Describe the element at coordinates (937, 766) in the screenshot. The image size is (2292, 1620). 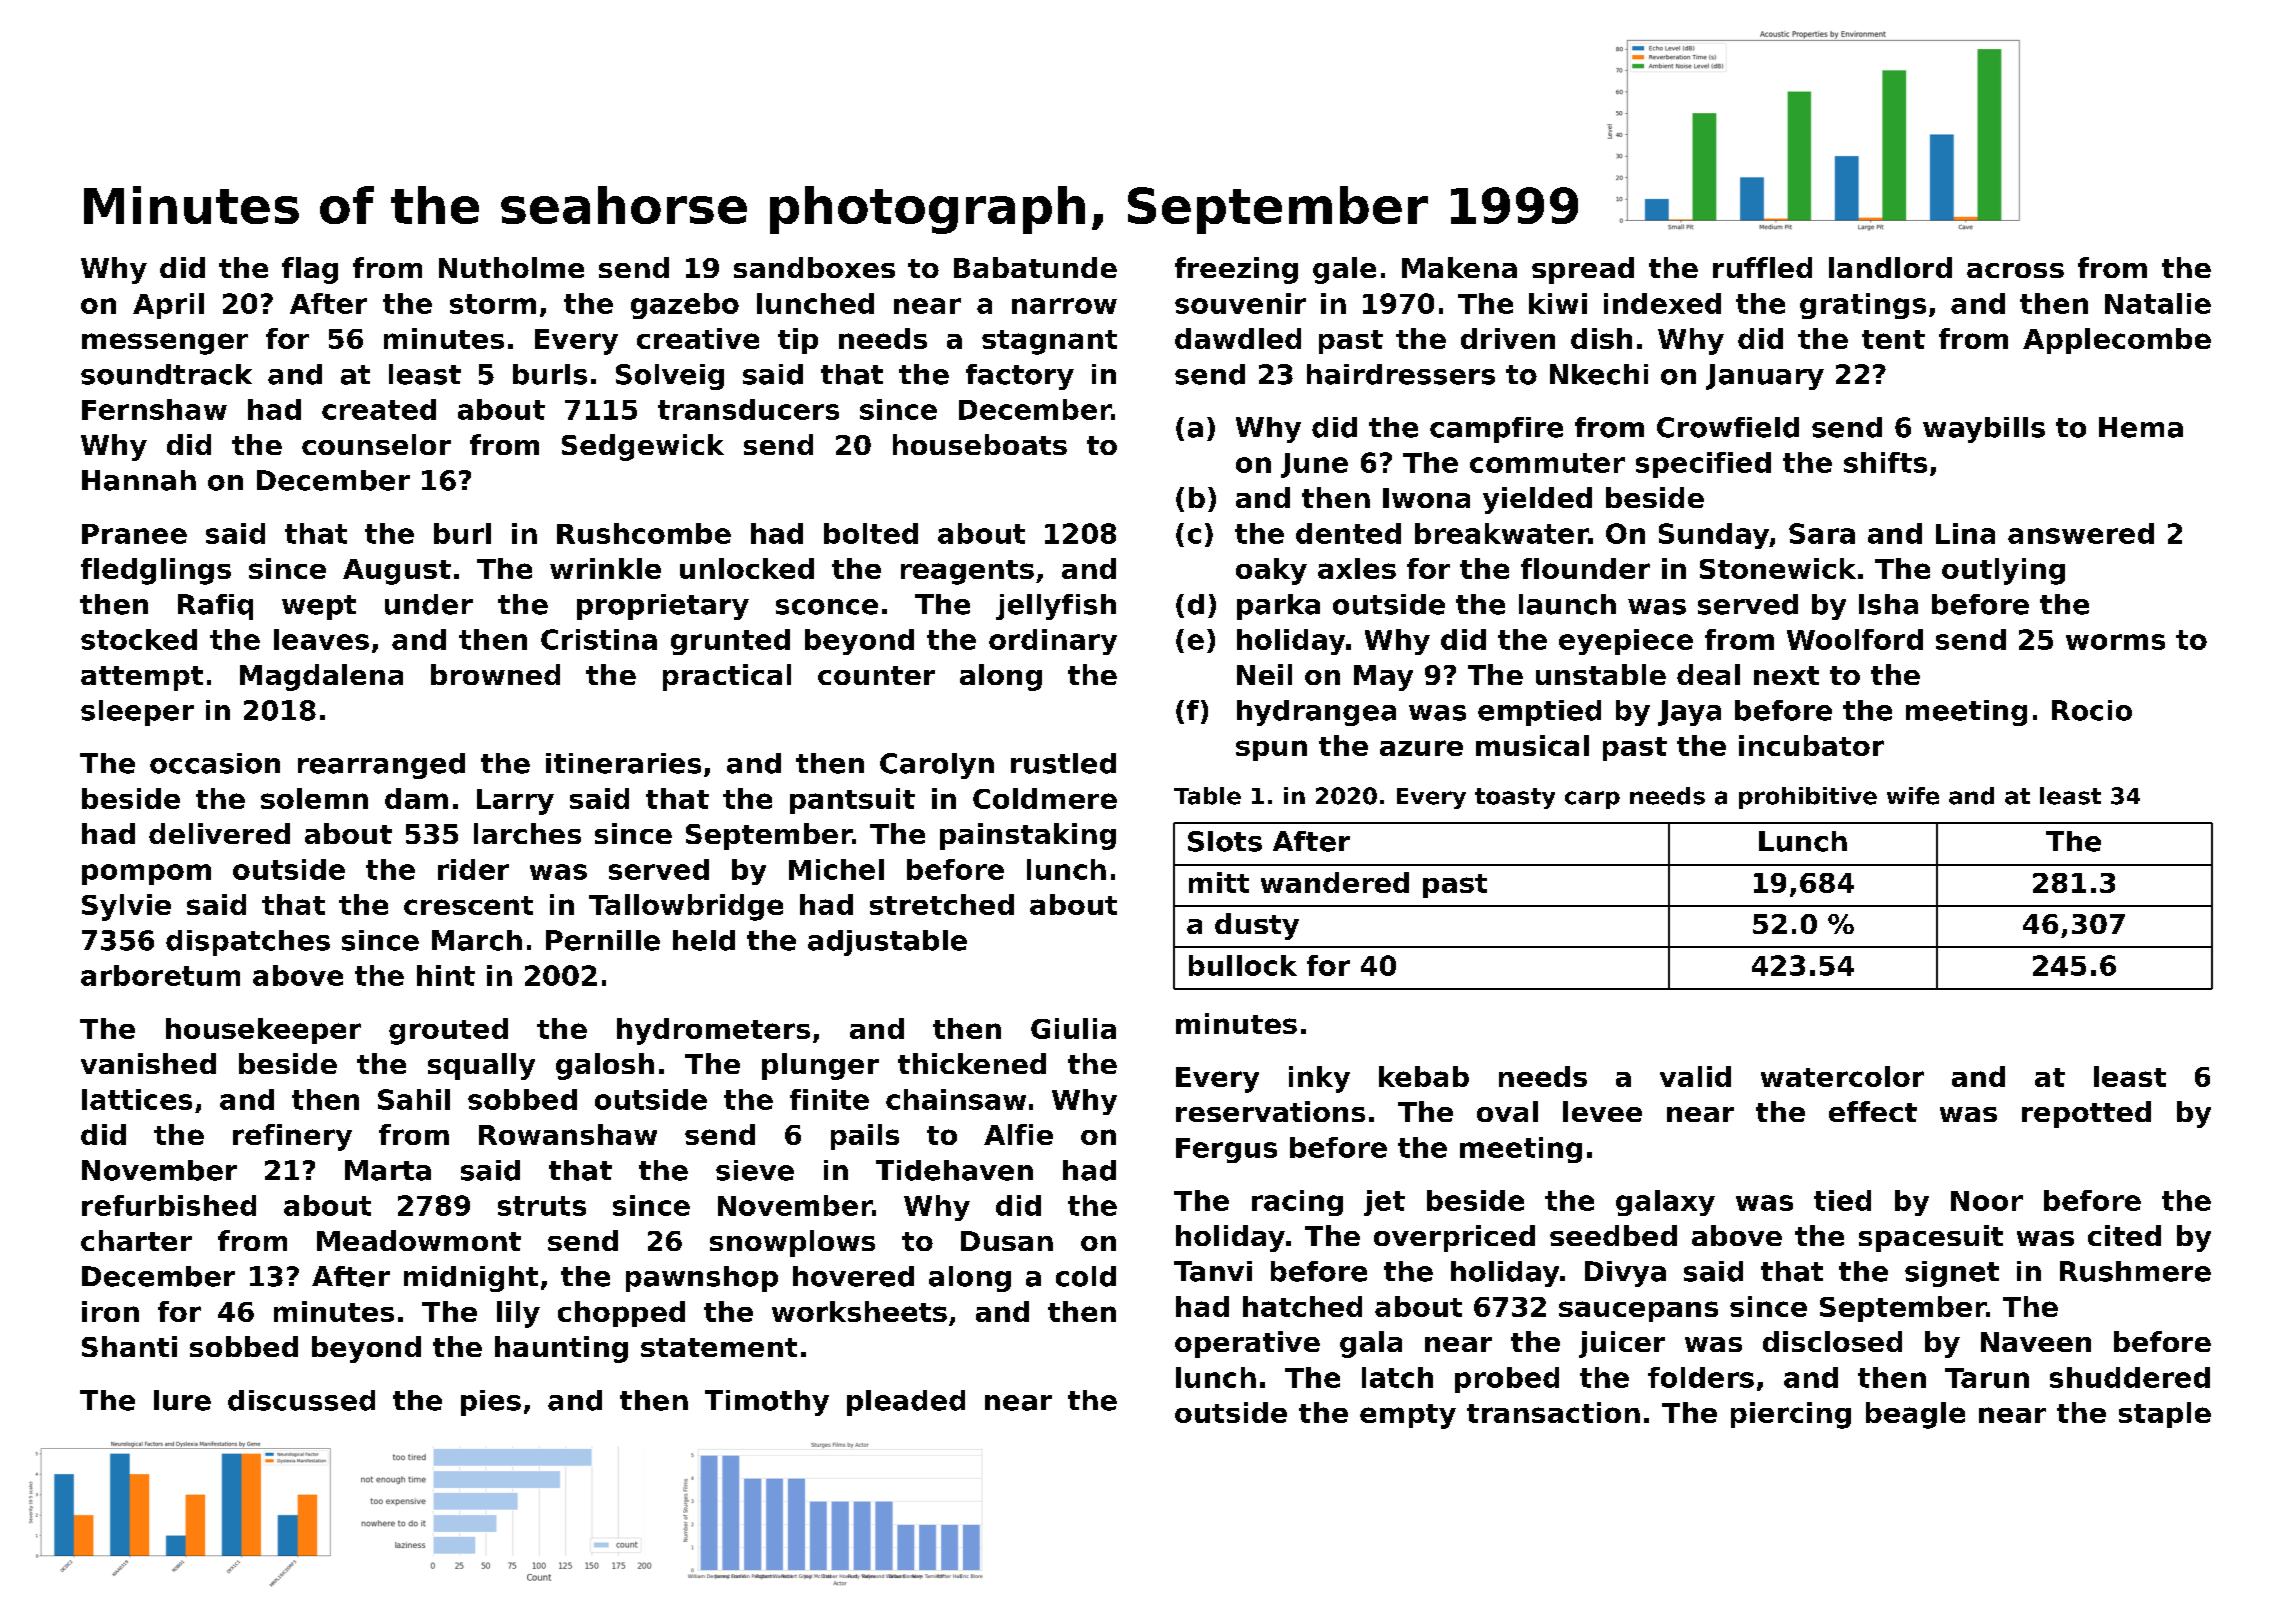
I see `Carolyn` at that location.
